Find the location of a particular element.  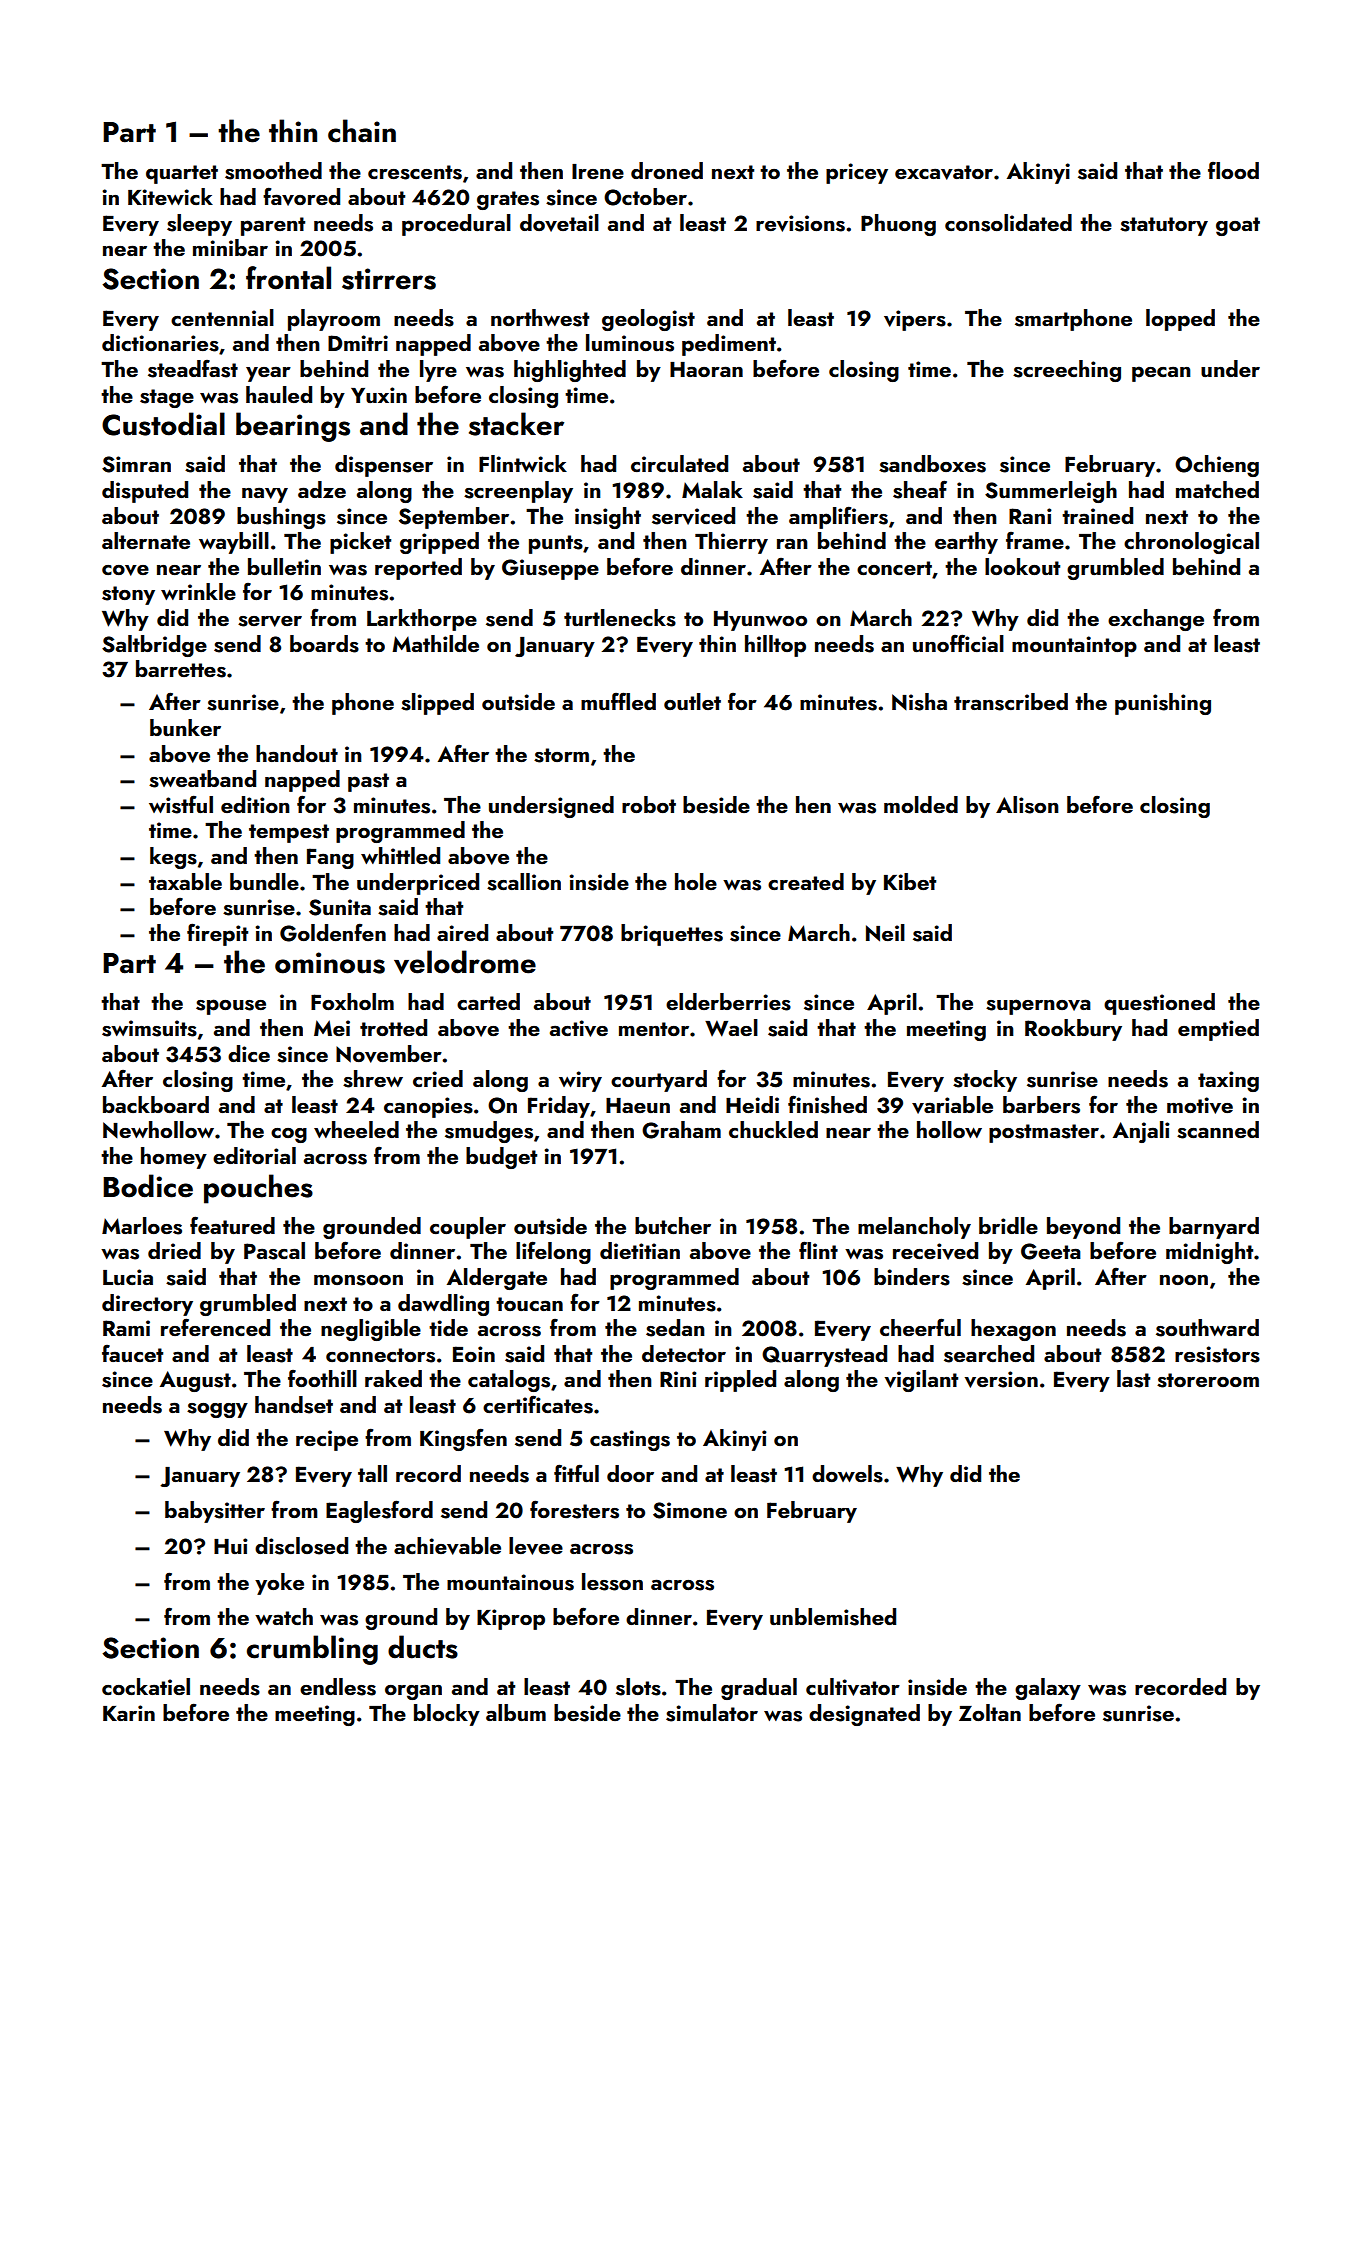

grates is located at coordinates (508, 200).
